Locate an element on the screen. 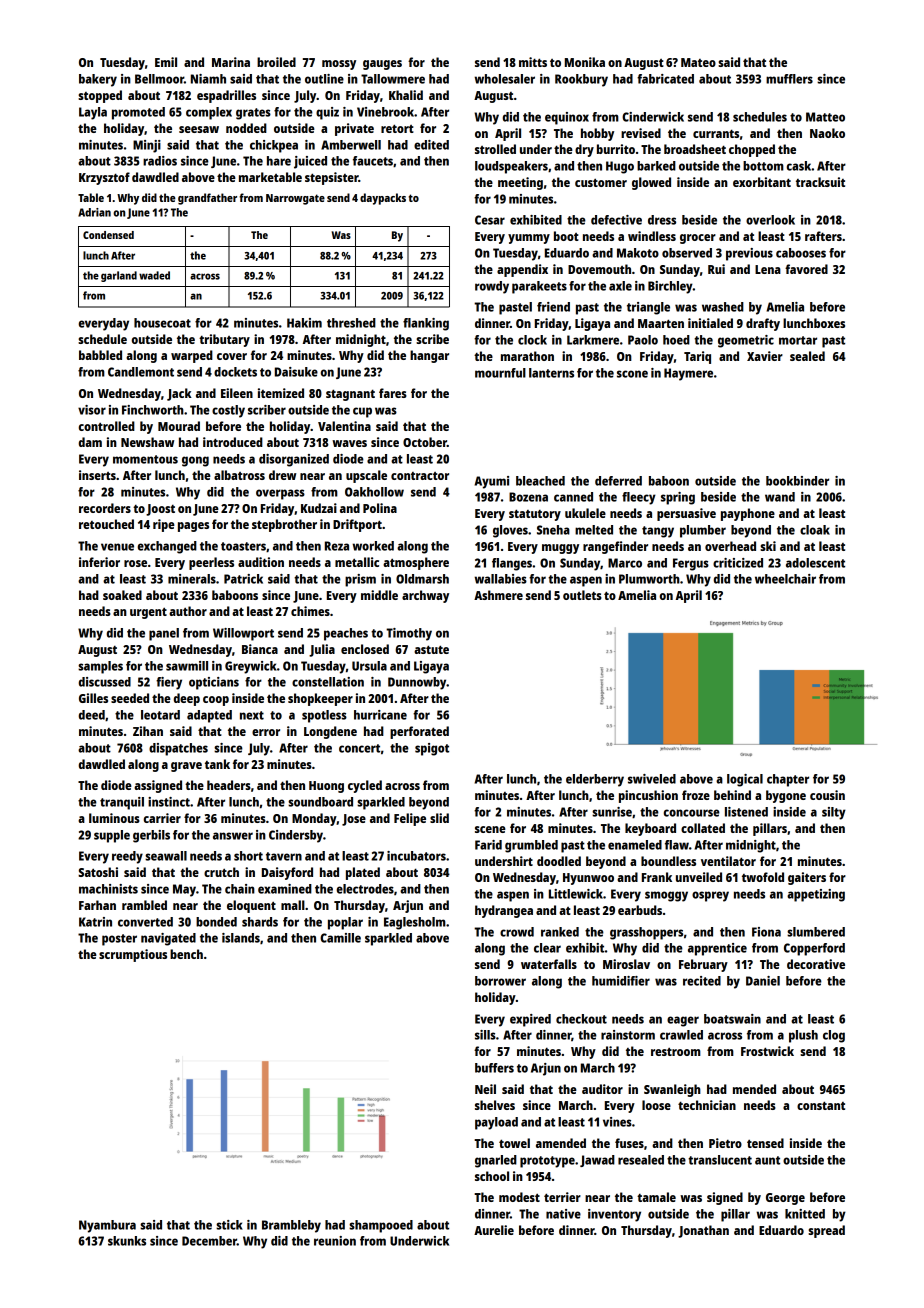 The width and height of the screenshot is (924, 1308). skunks is located at coordinates (127, 1241).
